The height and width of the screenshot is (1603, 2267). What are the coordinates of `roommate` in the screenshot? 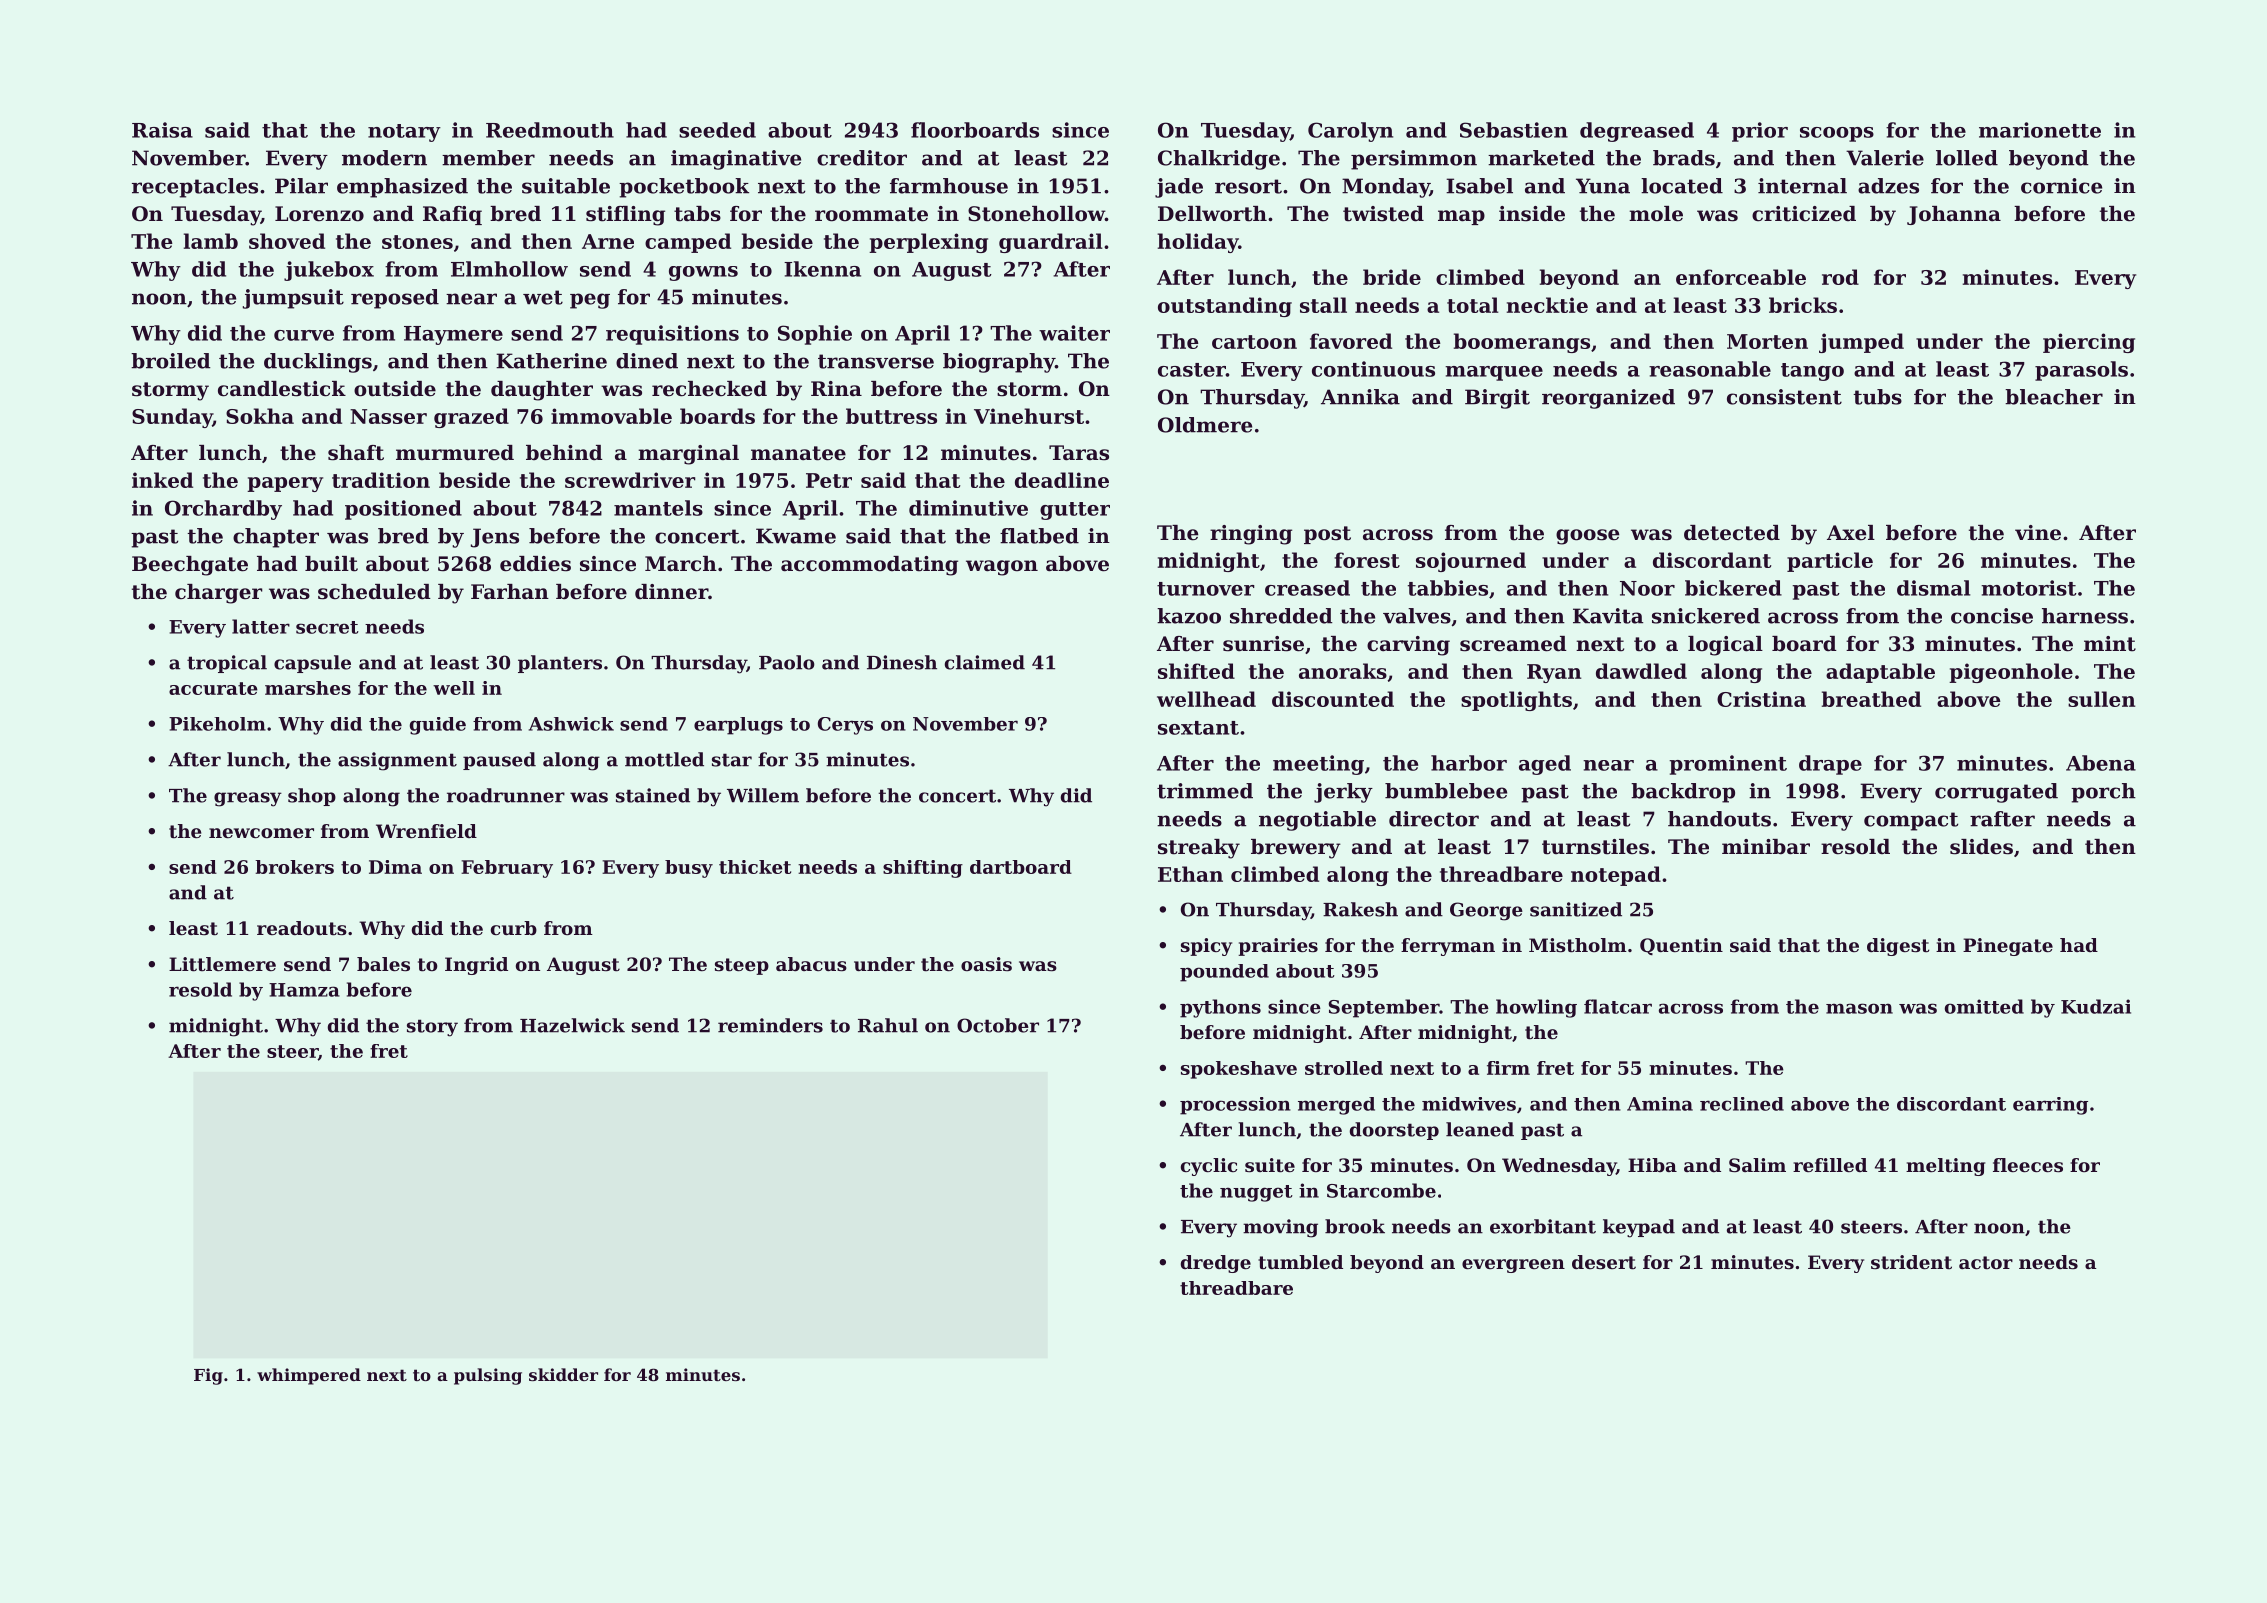 It's located at (871, 214).
